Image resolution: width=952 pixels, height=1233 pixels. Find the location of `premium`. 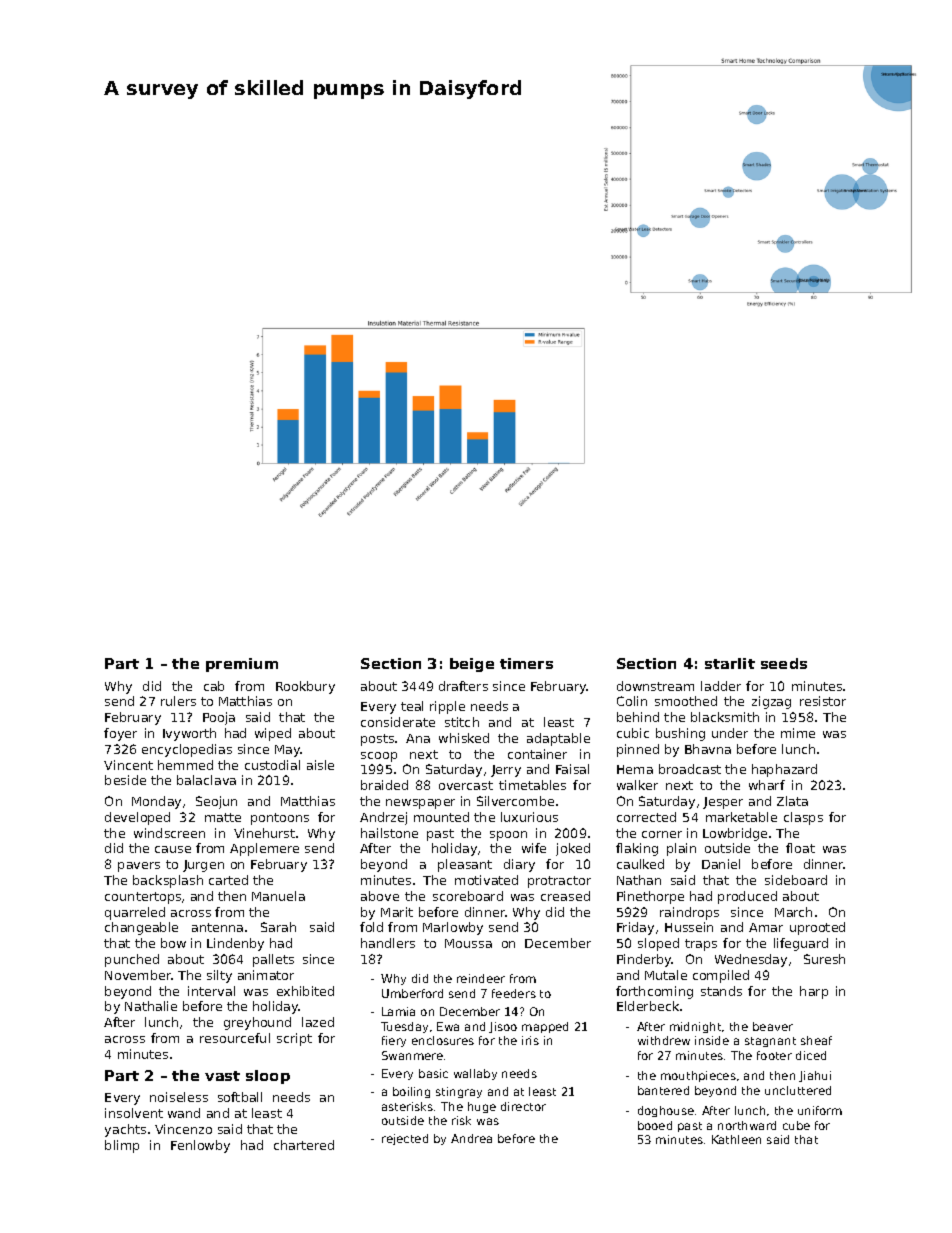

premium is located at coordinates (242, 665).
